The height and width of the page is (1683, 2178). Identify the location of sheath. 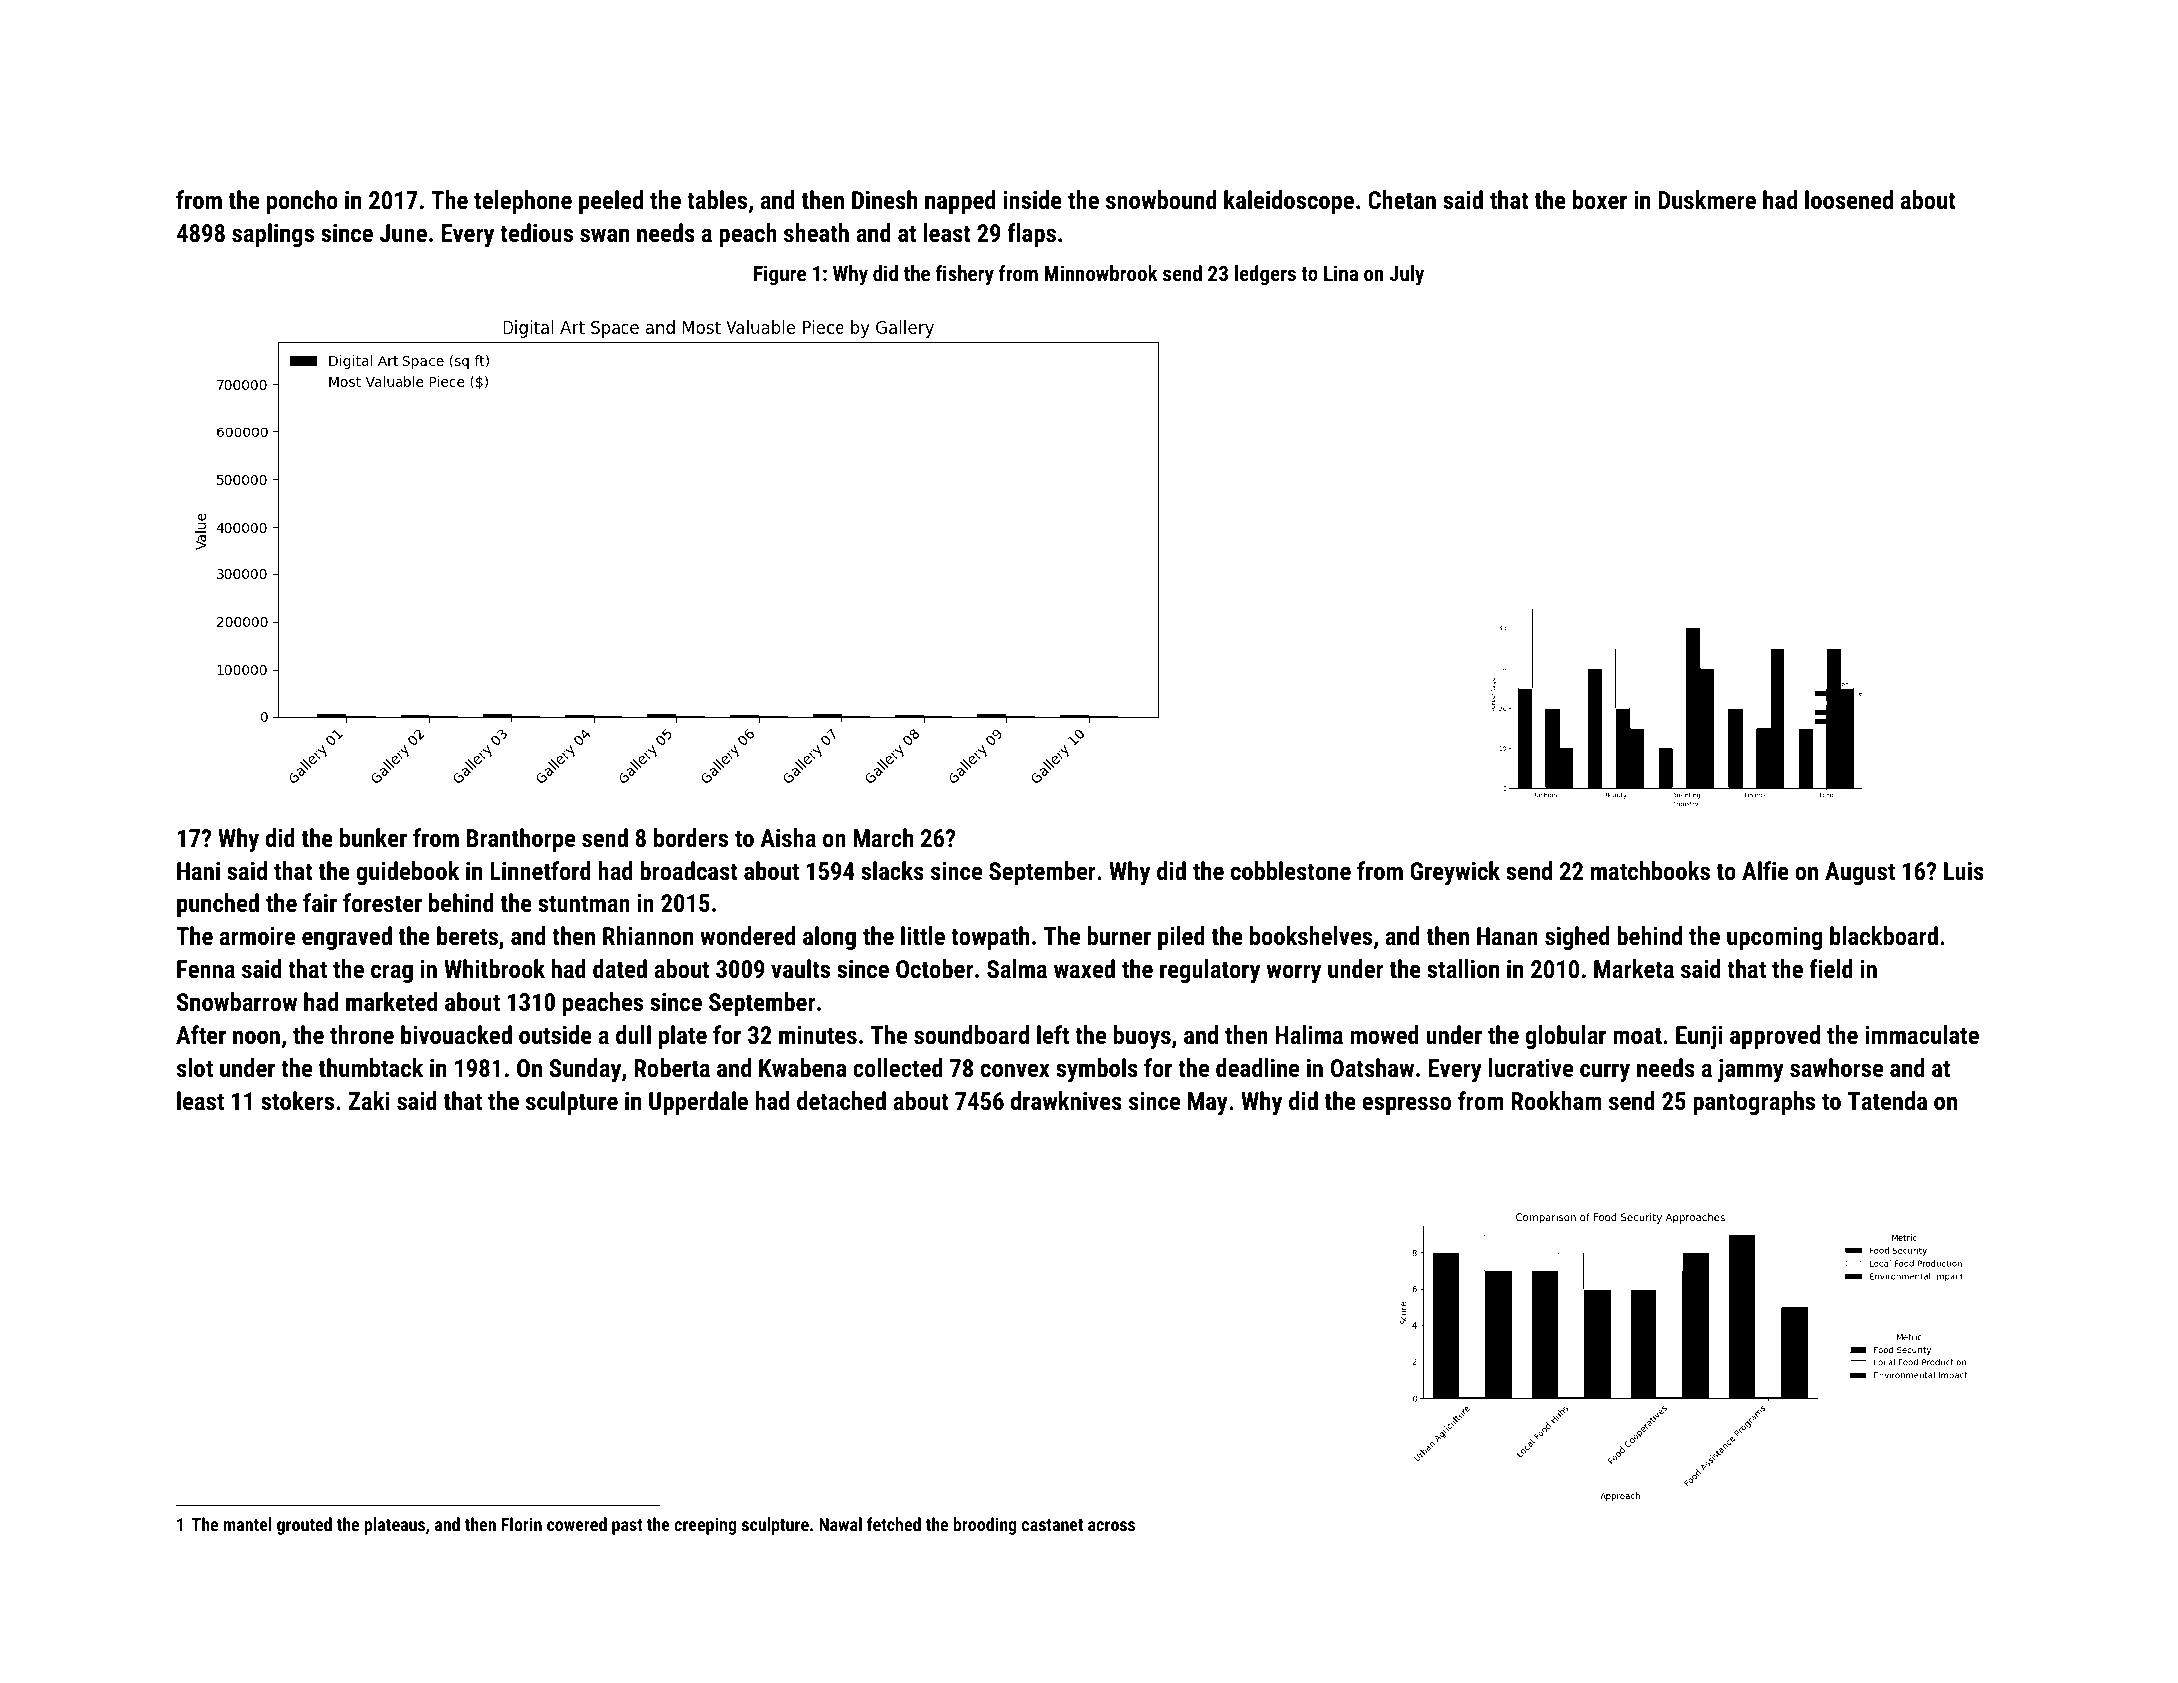
(816, 232).
